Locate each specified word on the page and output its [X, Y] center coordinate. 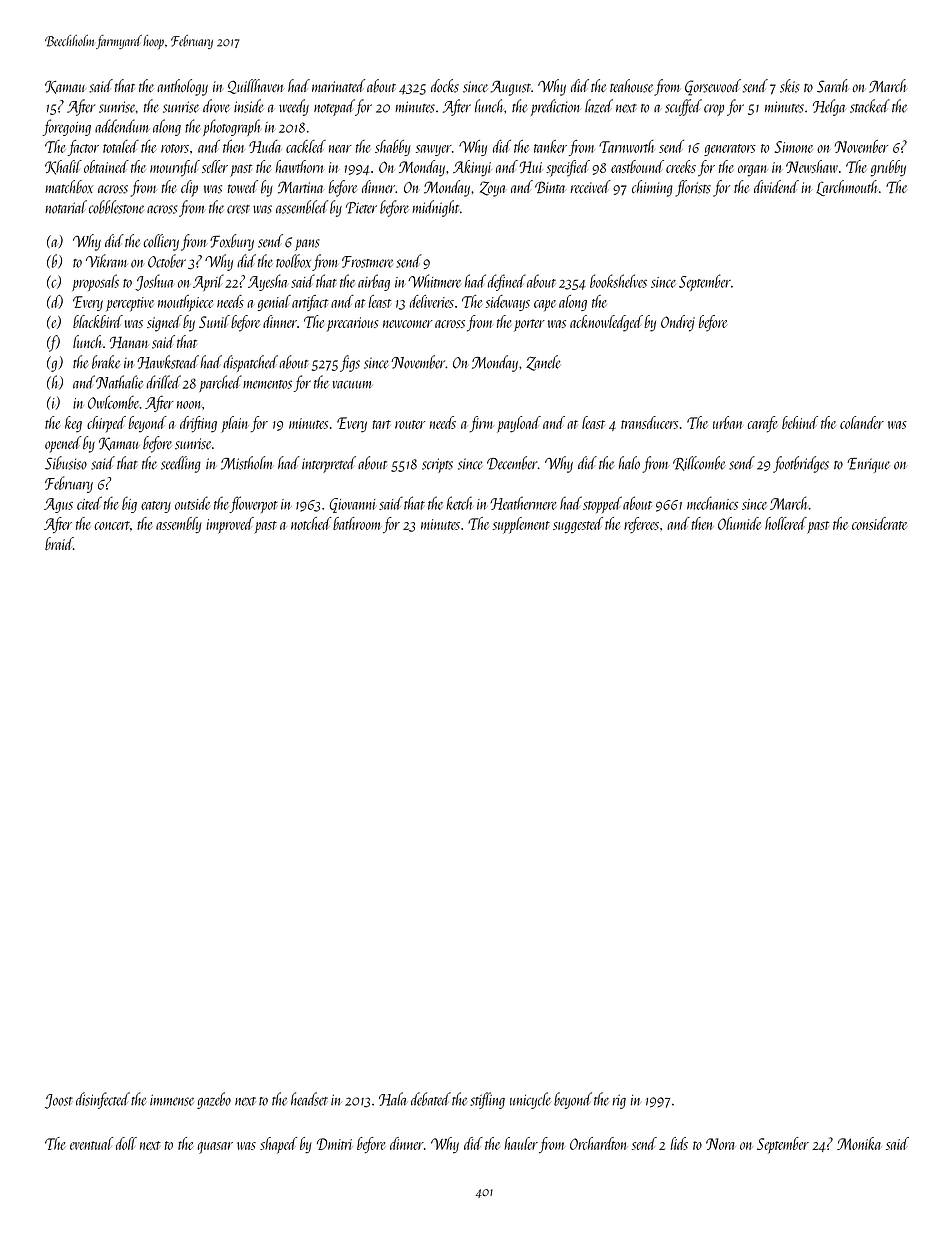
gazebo [214, 1100]
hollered [786, 523]
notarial [66, 207]
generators [730, 150]
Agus [58, 505]
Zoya [492, 189]
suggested [578, 525]
